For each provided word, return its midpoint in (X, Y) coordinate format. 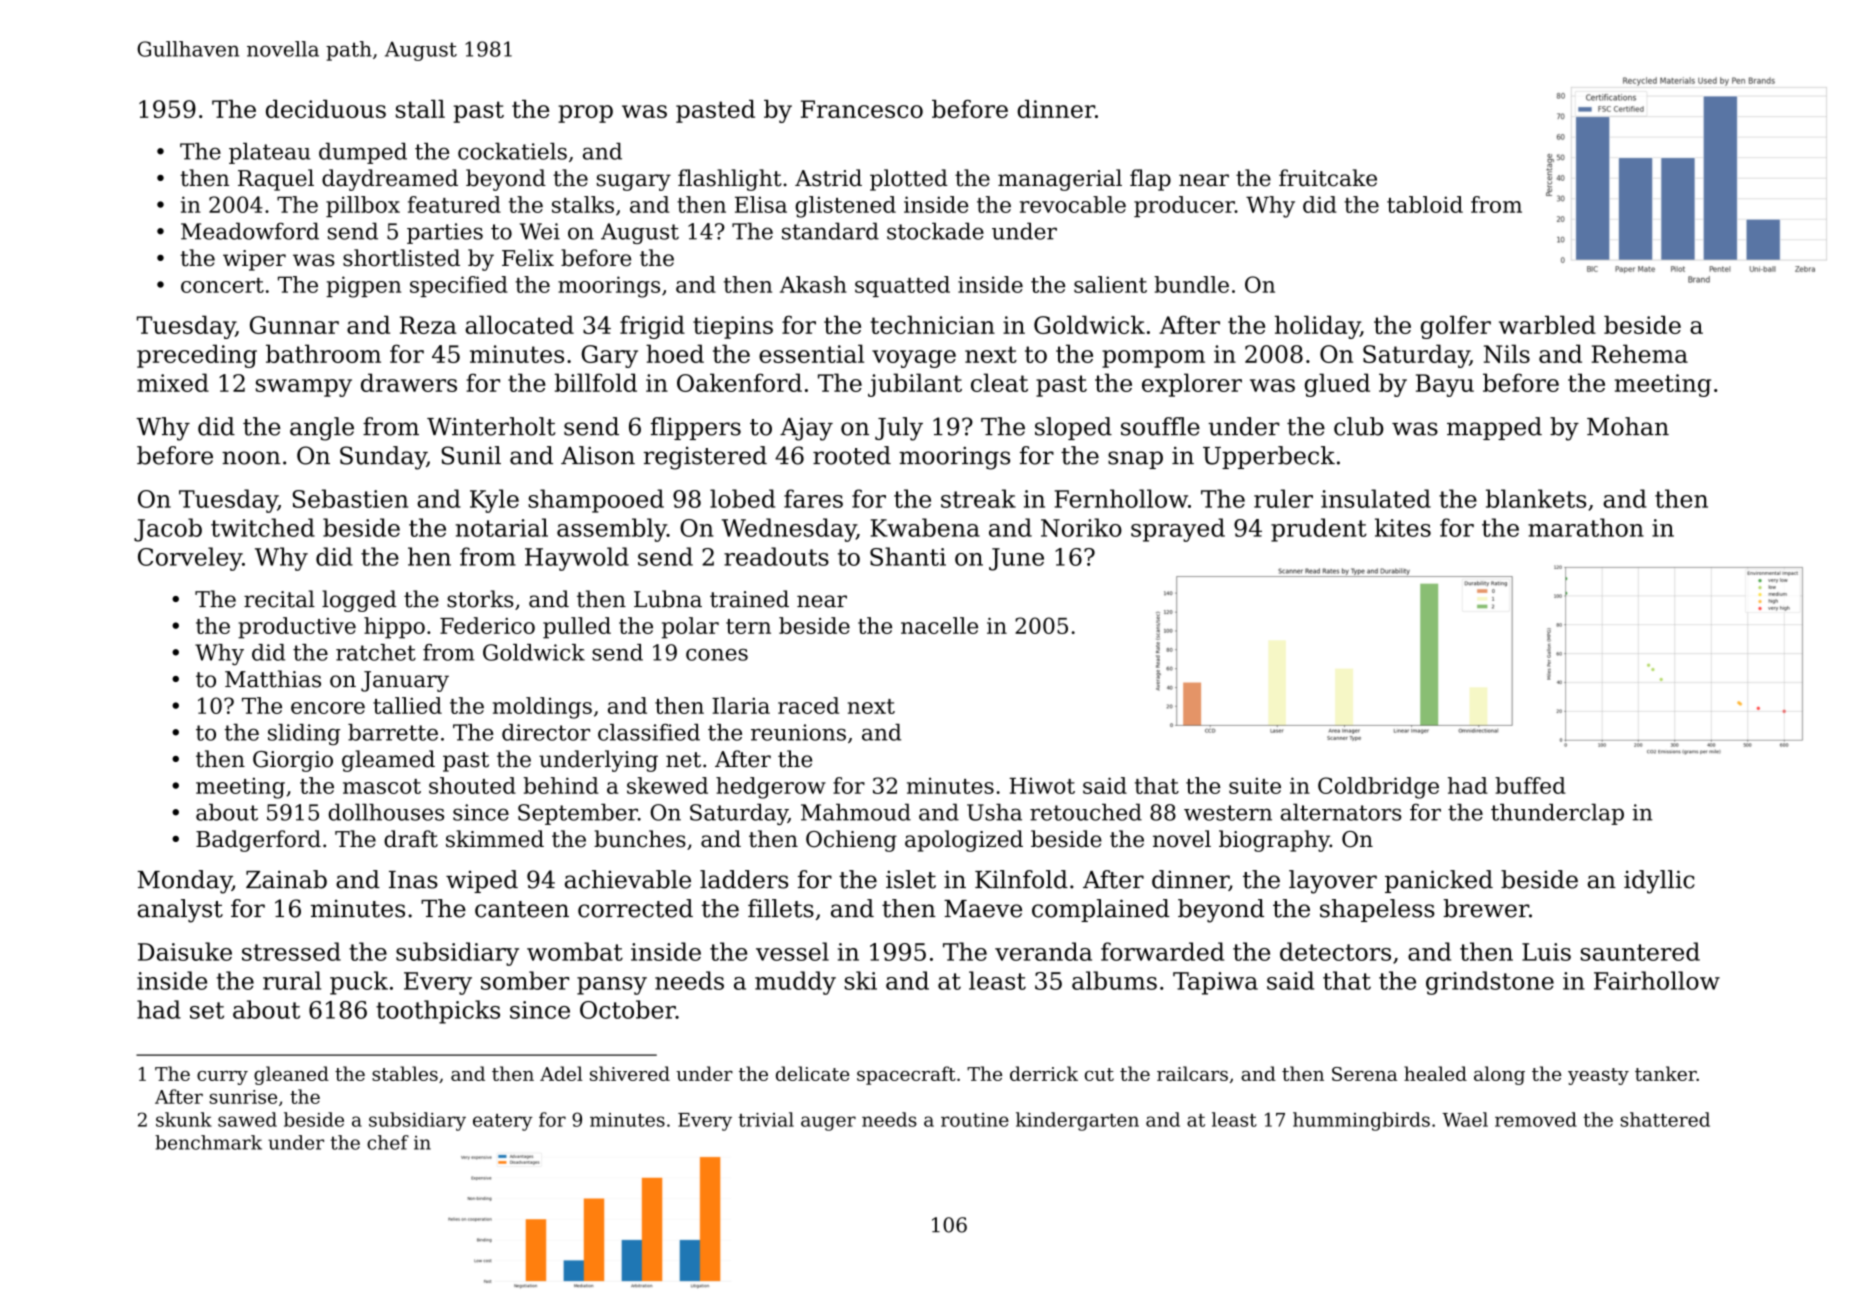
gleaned (291, 1075)
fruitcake (1328, 178)
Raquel (276, 180)
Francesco (862, 109)
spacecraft (906, 1075)
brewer (1486, 908)
